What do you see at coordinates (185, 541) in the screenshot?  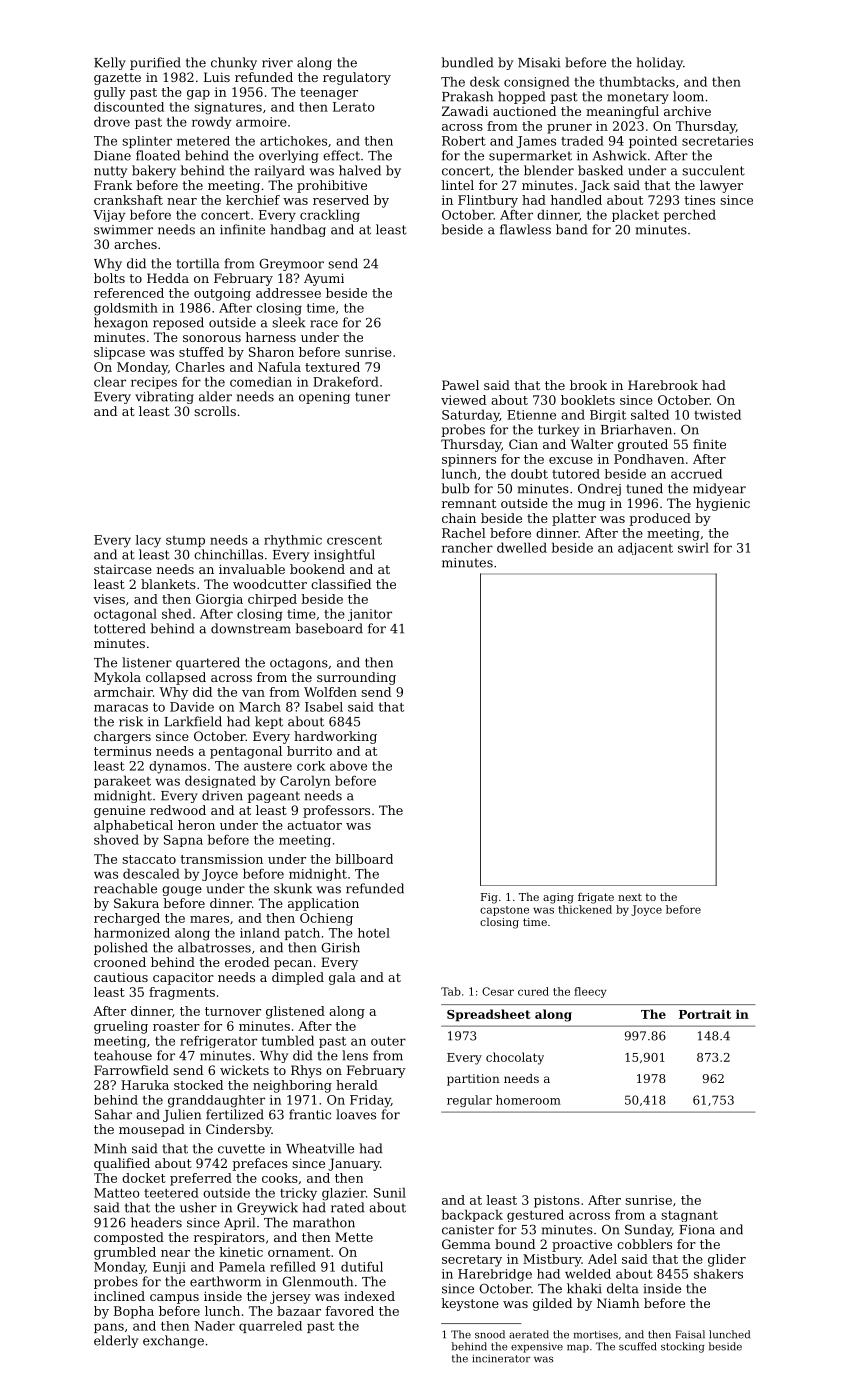 I see `stump` at bounding box center [185, 541].
